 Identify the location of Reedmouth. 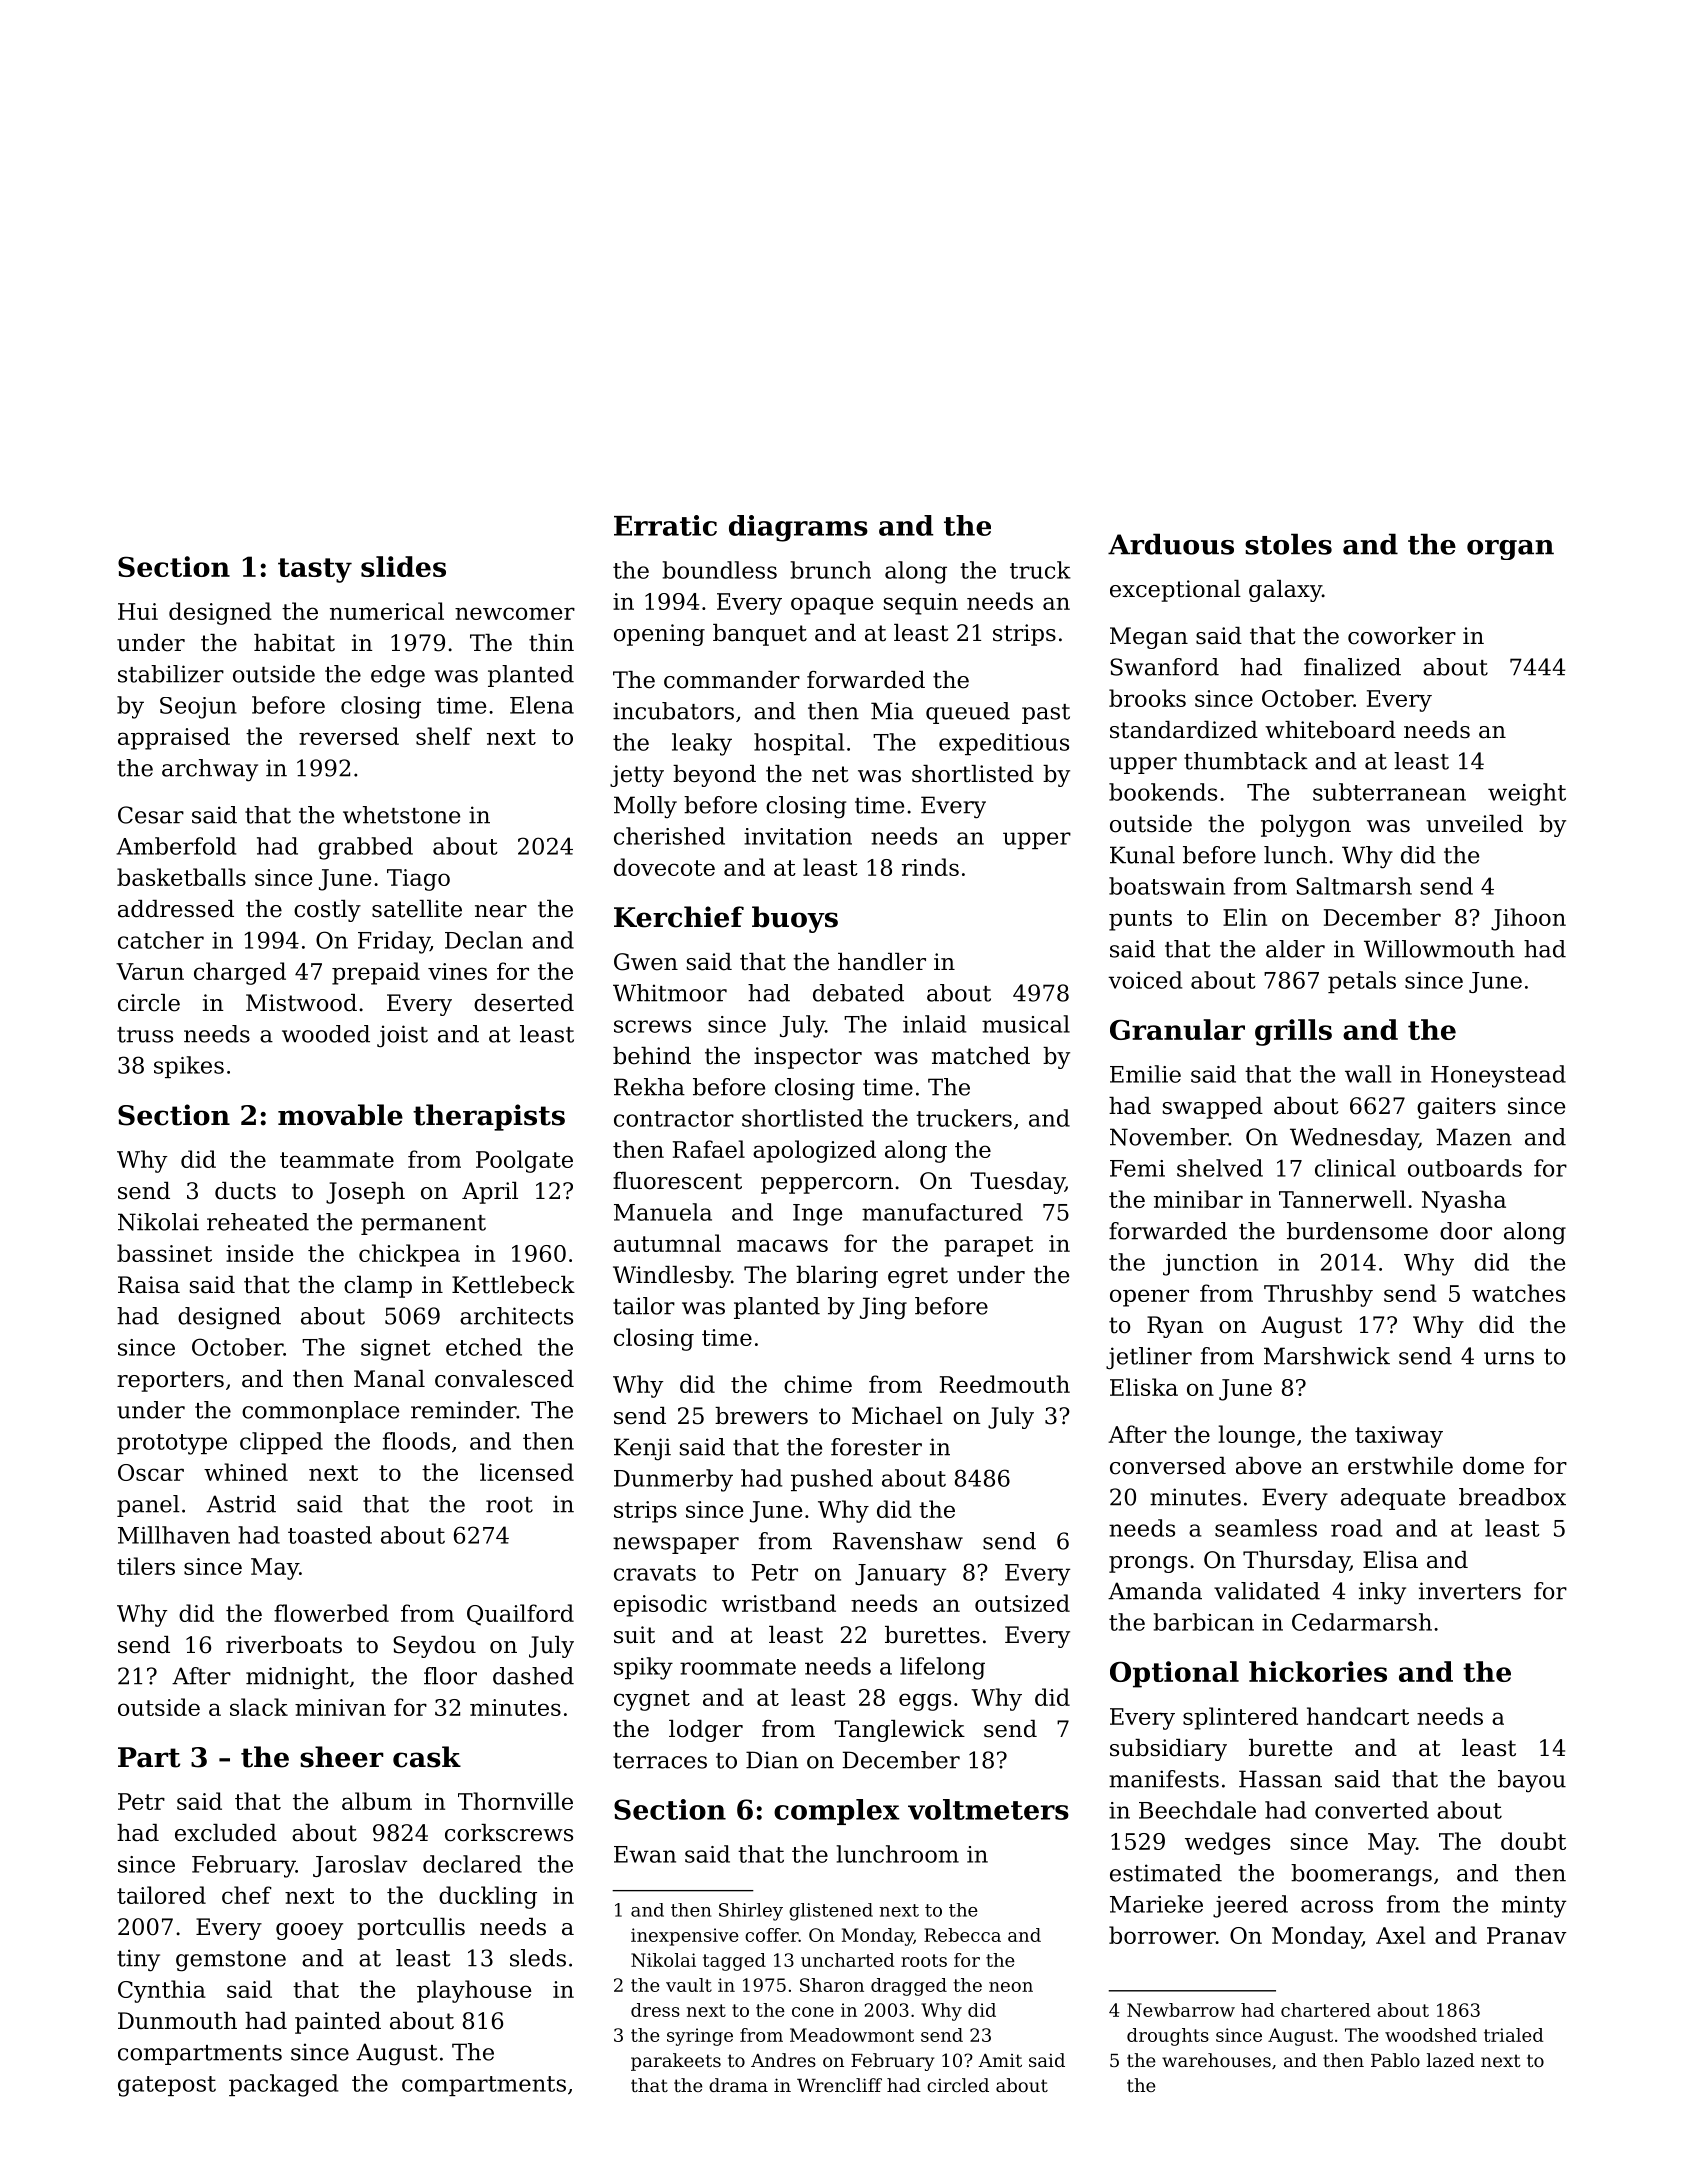
(1005, 1384).
